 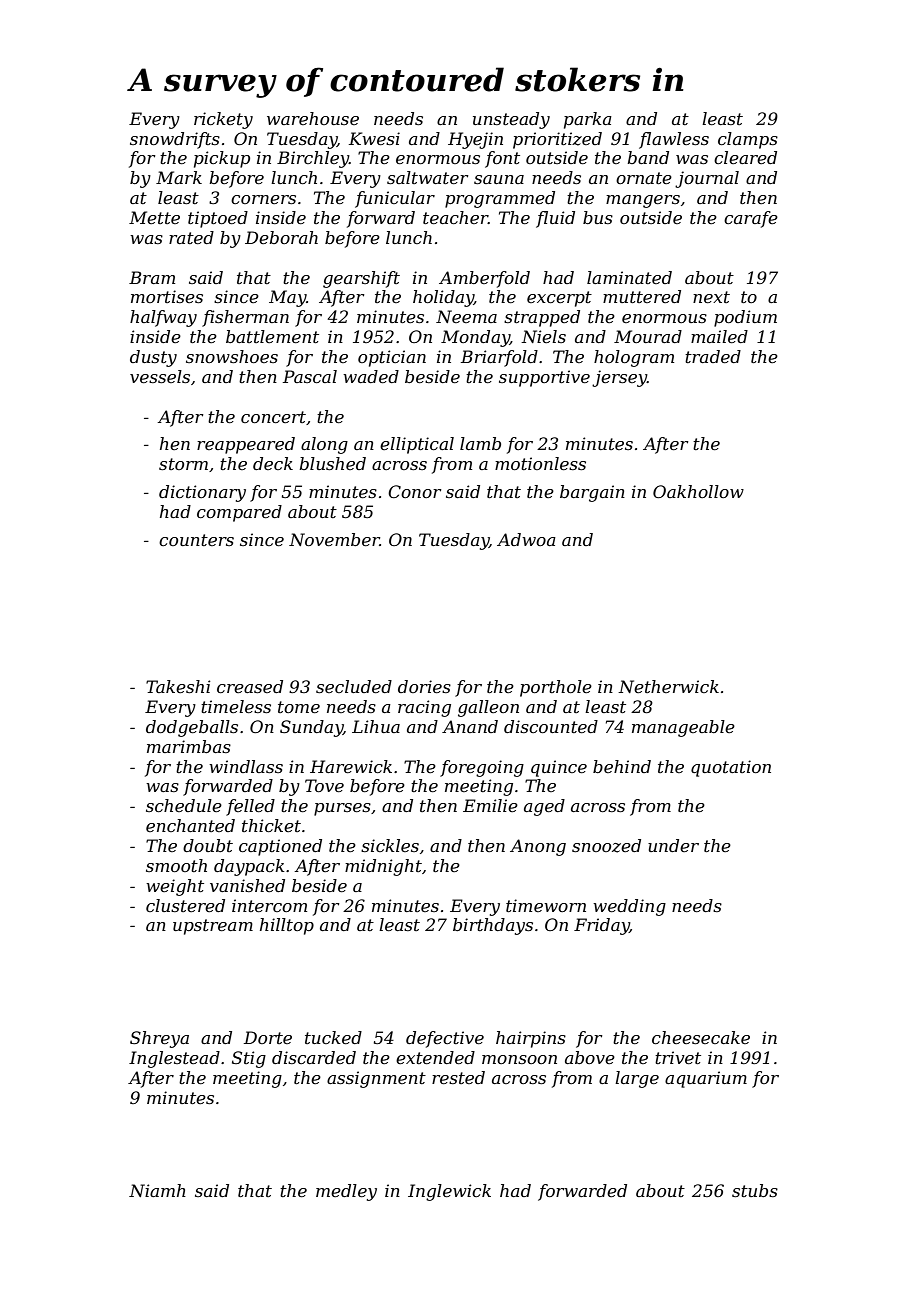 What do you see at coordinates (249, 1059) in the screenshot?
I see `Stig` at bounding box center [249, 1059].
